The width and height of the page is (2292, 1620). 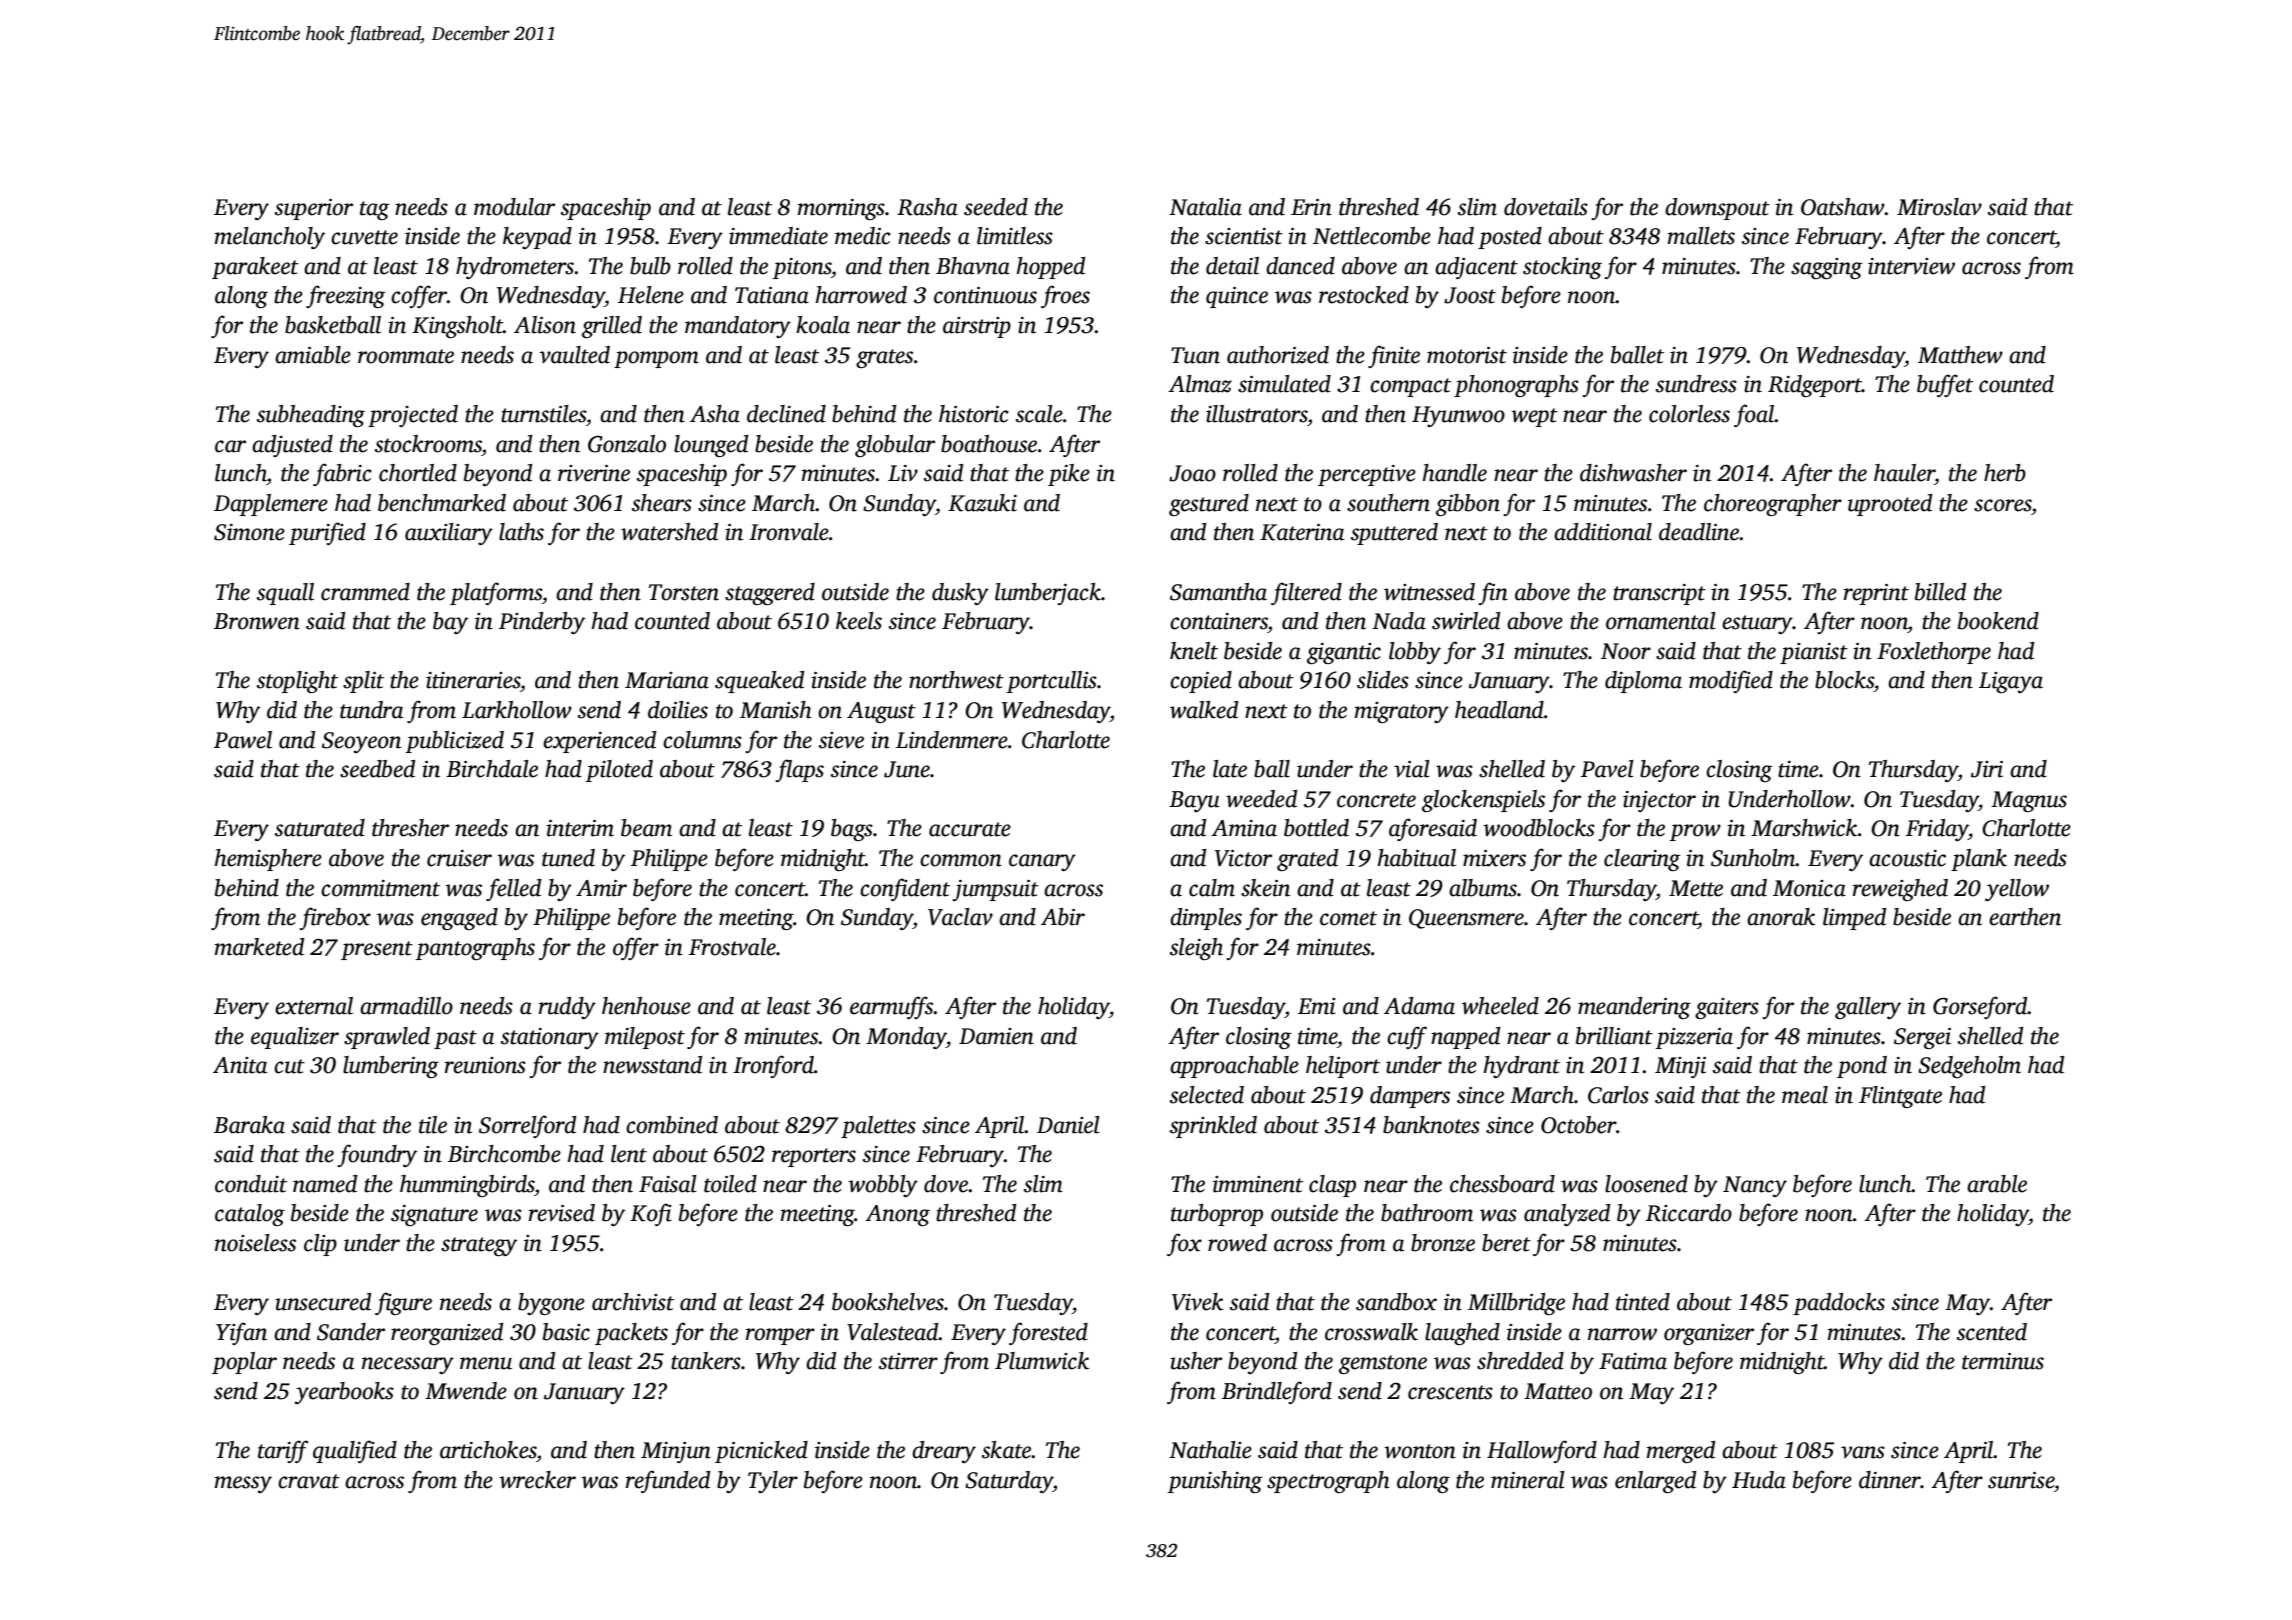 I want to click on modular, so click(x=514, y=207).
